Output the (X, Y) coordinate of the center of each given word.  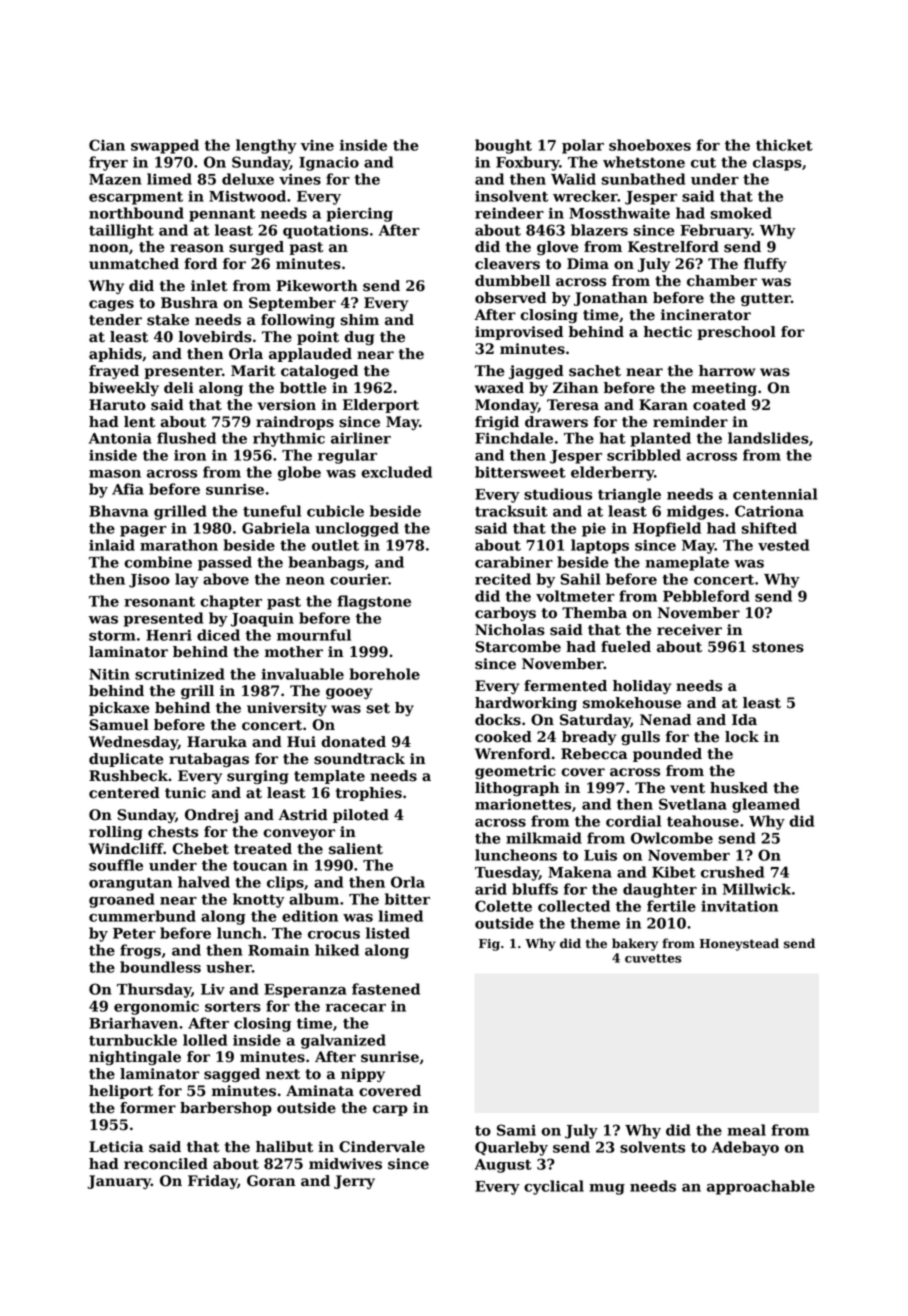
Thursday (154, 990)
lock (742, 737)
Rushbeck (128, 776)
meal (746, 1130)
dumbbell (512, 281)
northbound (136, 213)
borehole (385, 674)
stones (778, 647)
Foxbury (528, 163)
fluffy (765, 265)
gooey (349, 693)
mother (294, 652)
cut (703, 163)
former (148, 1108)
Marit (253, 371)
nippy (363, 1075)
